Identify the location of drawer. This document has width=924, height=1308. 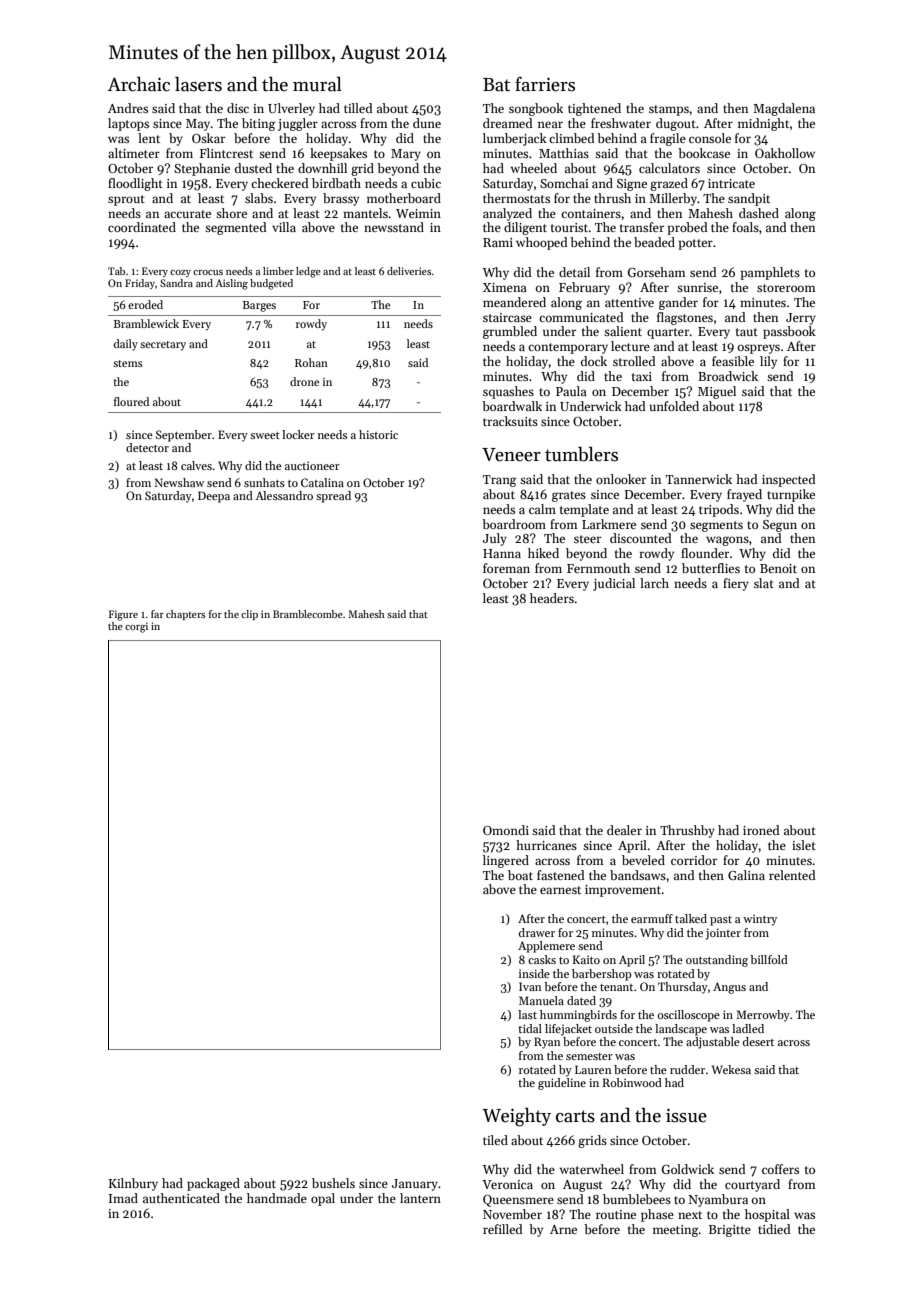
(537, 932).
